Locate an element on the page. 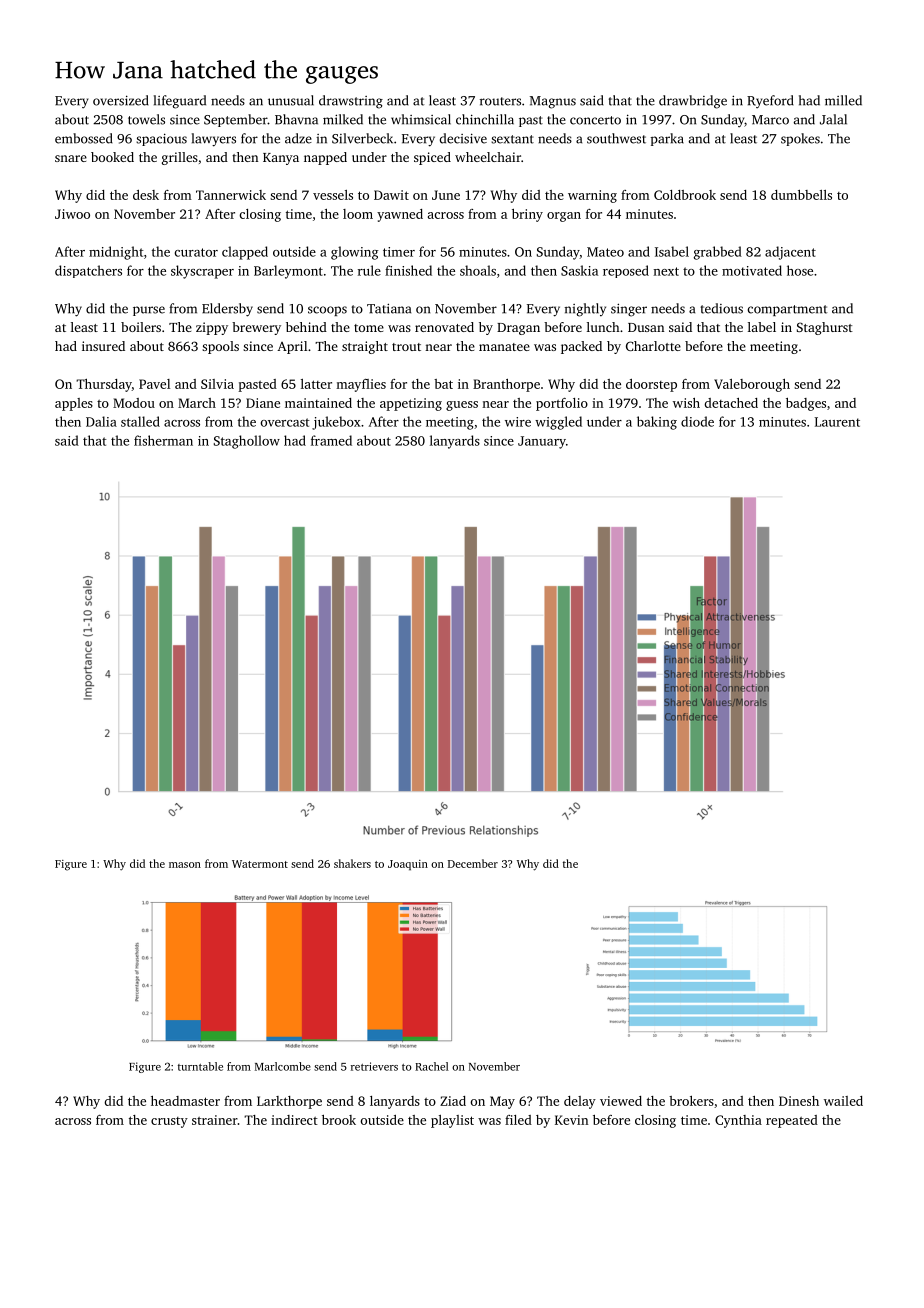 The width and height of the document is (924, 1308). Joaquin is located at coordinates (408, 865).
